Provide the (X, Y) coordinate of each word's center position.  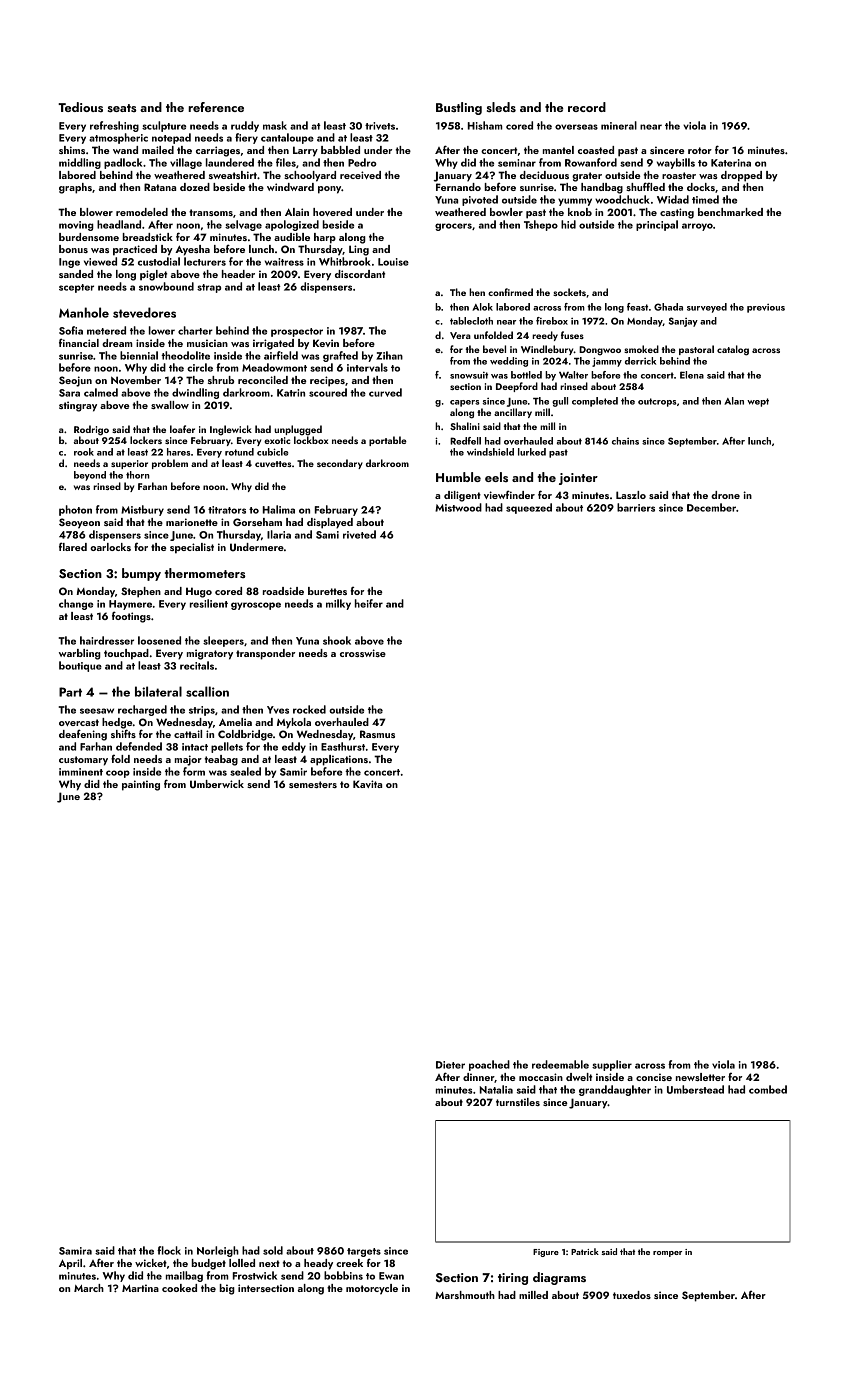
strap (209, 288)
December (711, 507)
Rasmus (377, 734)
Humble (458, 477)
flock (169, 1250)
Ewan (391, 1276)
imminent (81, 772)
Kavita (367, 784)
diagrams (559, 1278)
